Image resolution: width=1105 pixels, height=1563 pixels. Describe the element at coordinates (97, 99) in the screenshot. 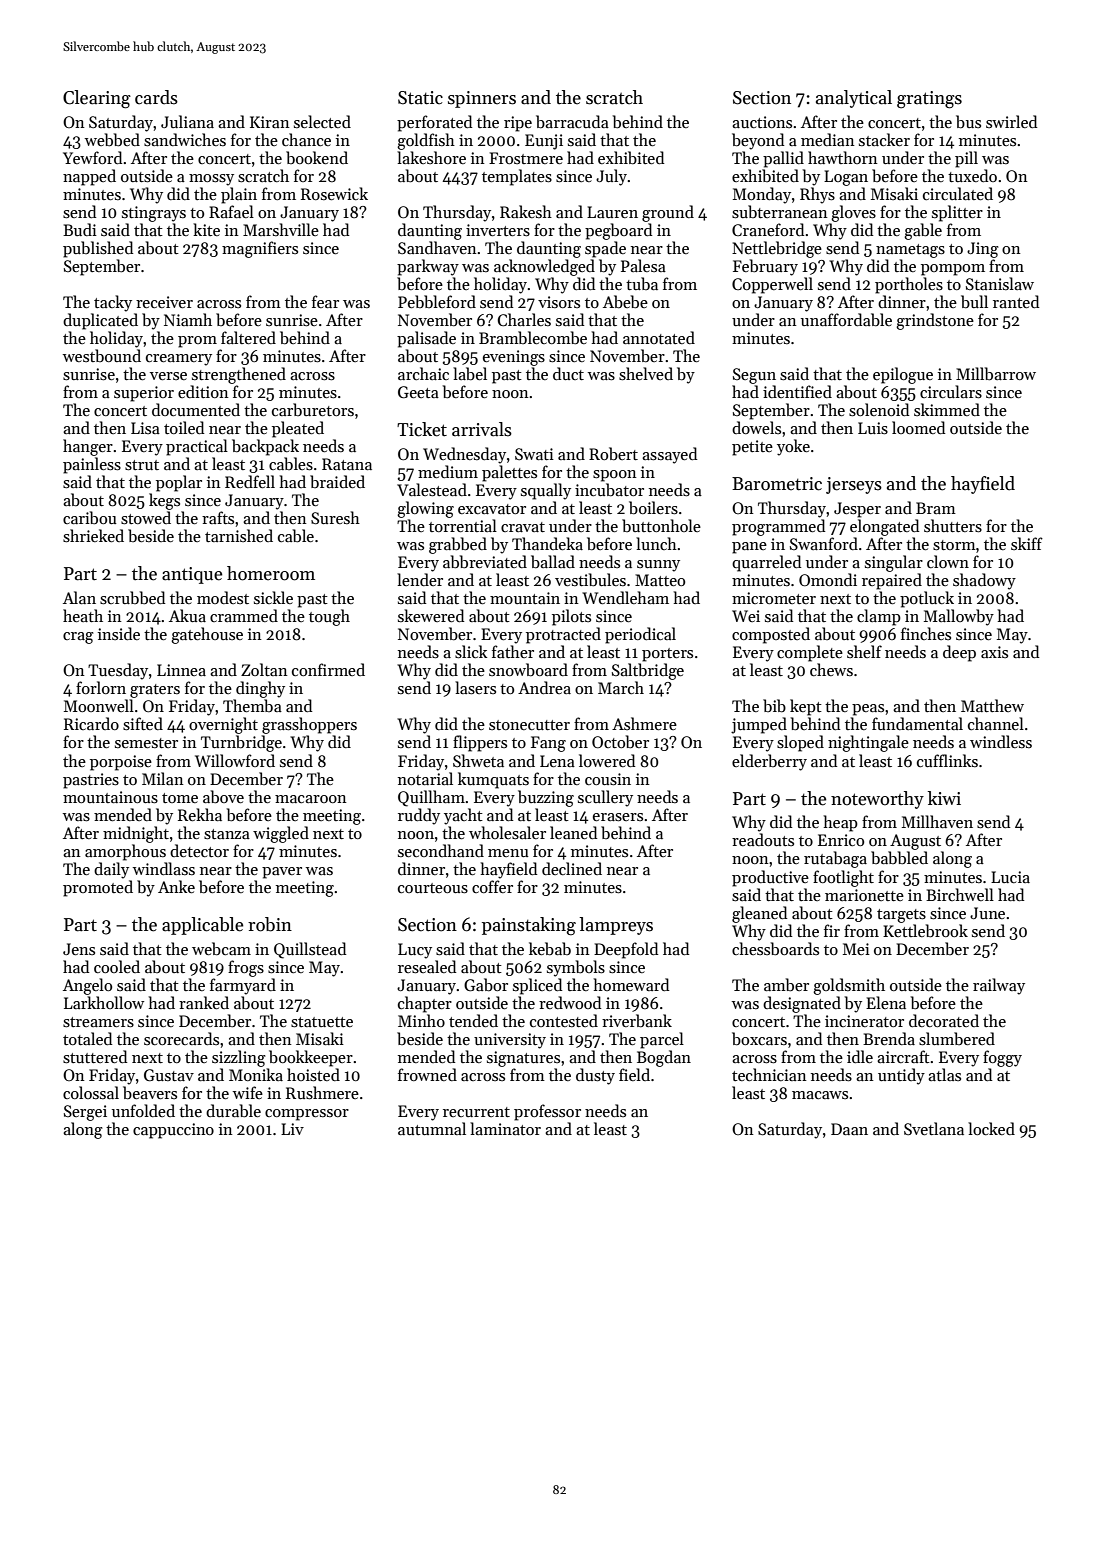

I see `Clearing` at that location.
